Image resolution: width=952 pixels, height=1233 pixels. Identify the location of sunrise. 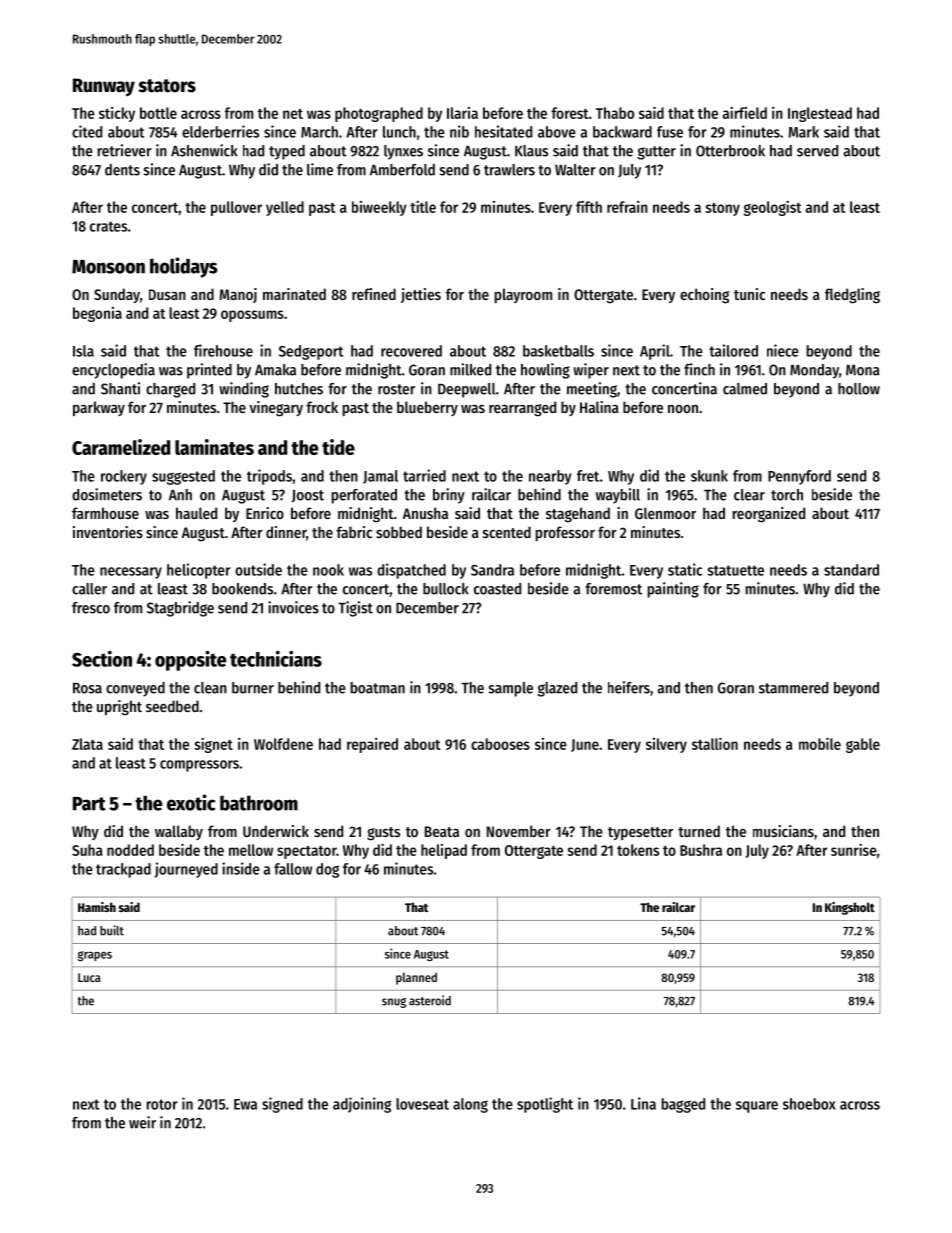
(854, 850).
